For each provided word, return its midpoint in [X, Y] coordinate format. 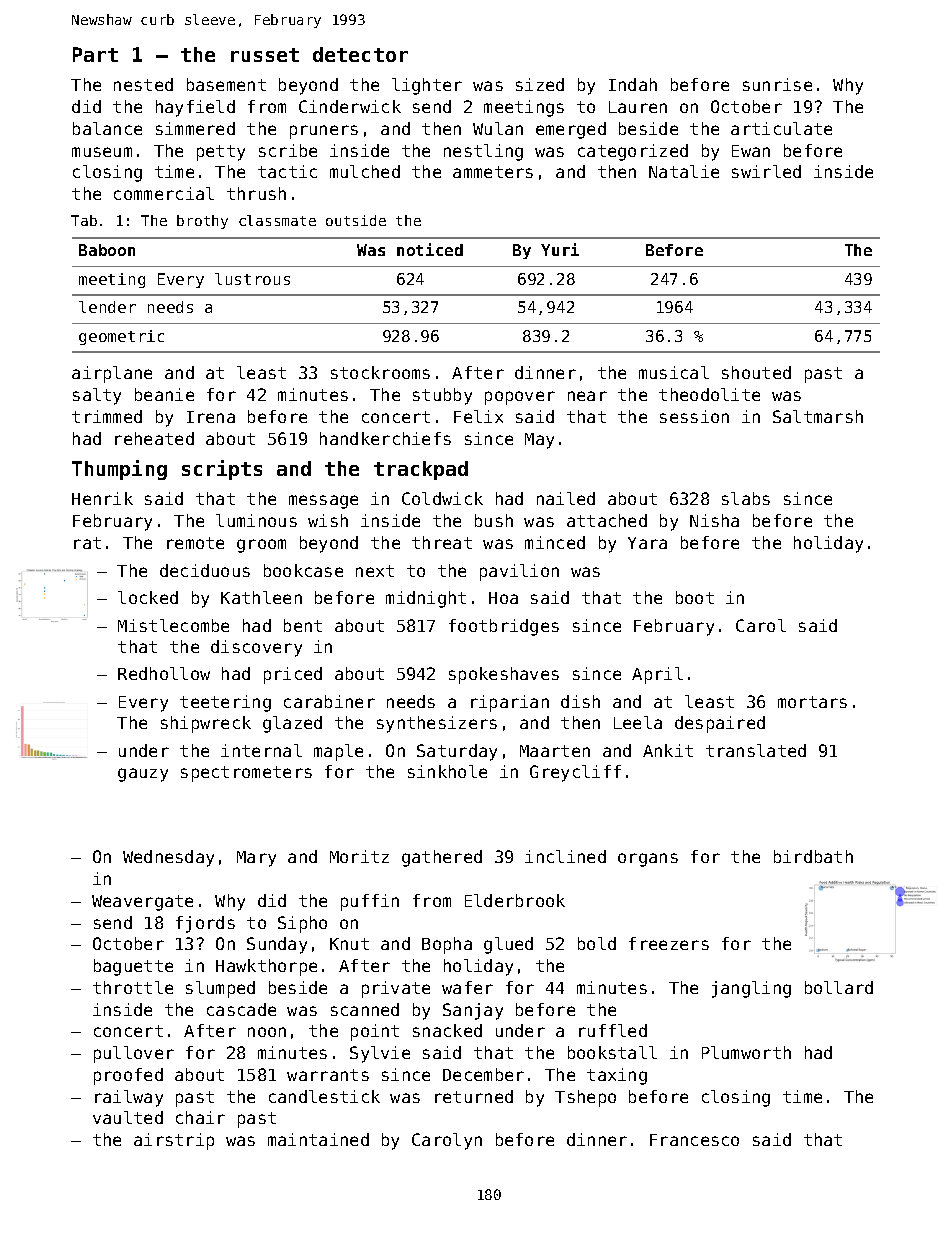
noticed [430, 249]
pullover [134, 1054]
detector [360, 54]
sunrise [777, 84]
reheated [154, 438]
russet [265, 55]
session [694, 416]
